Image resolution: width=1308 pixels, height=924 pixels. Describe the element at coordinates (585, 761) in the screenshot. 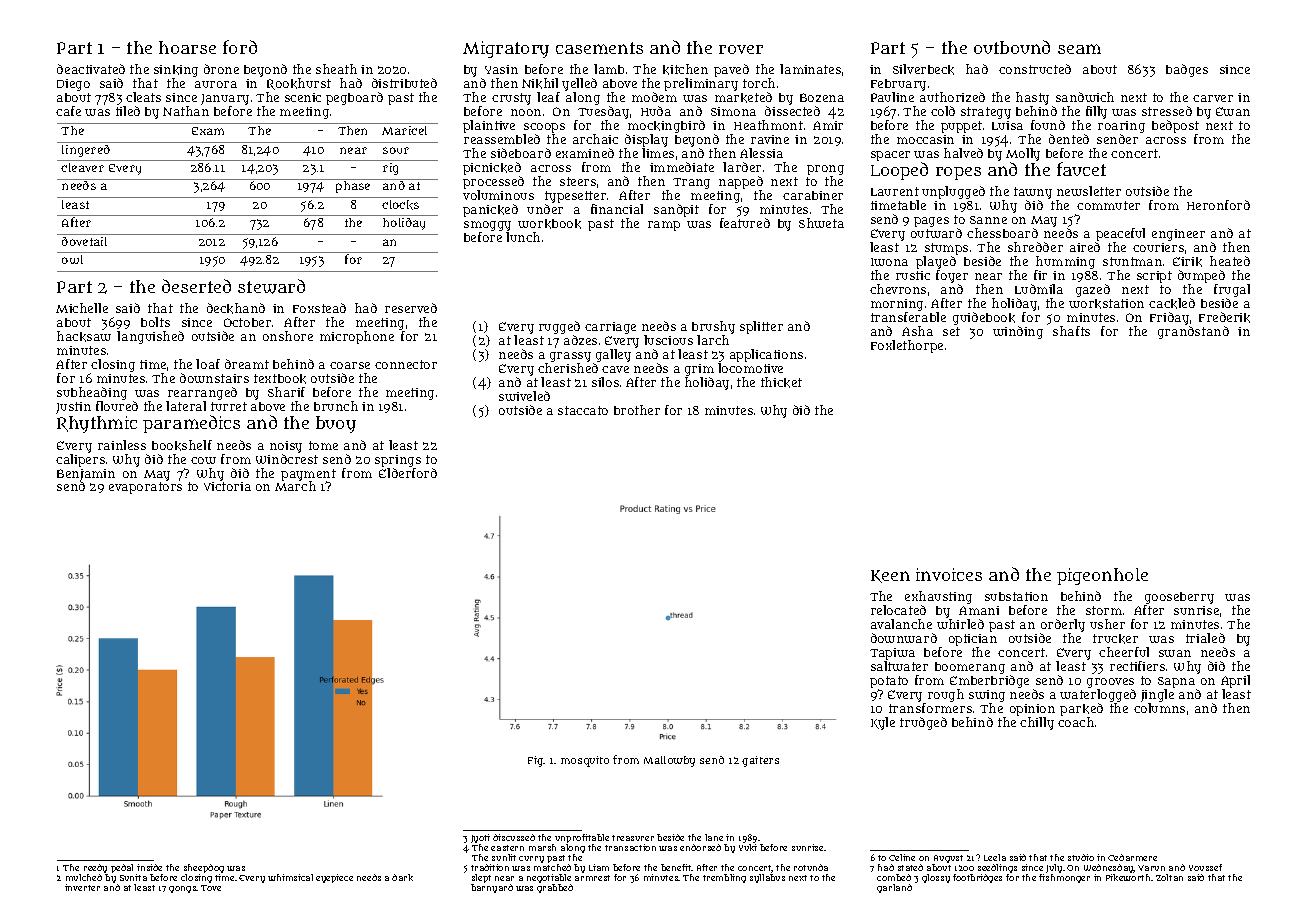

I see `mosquito` at that location.
